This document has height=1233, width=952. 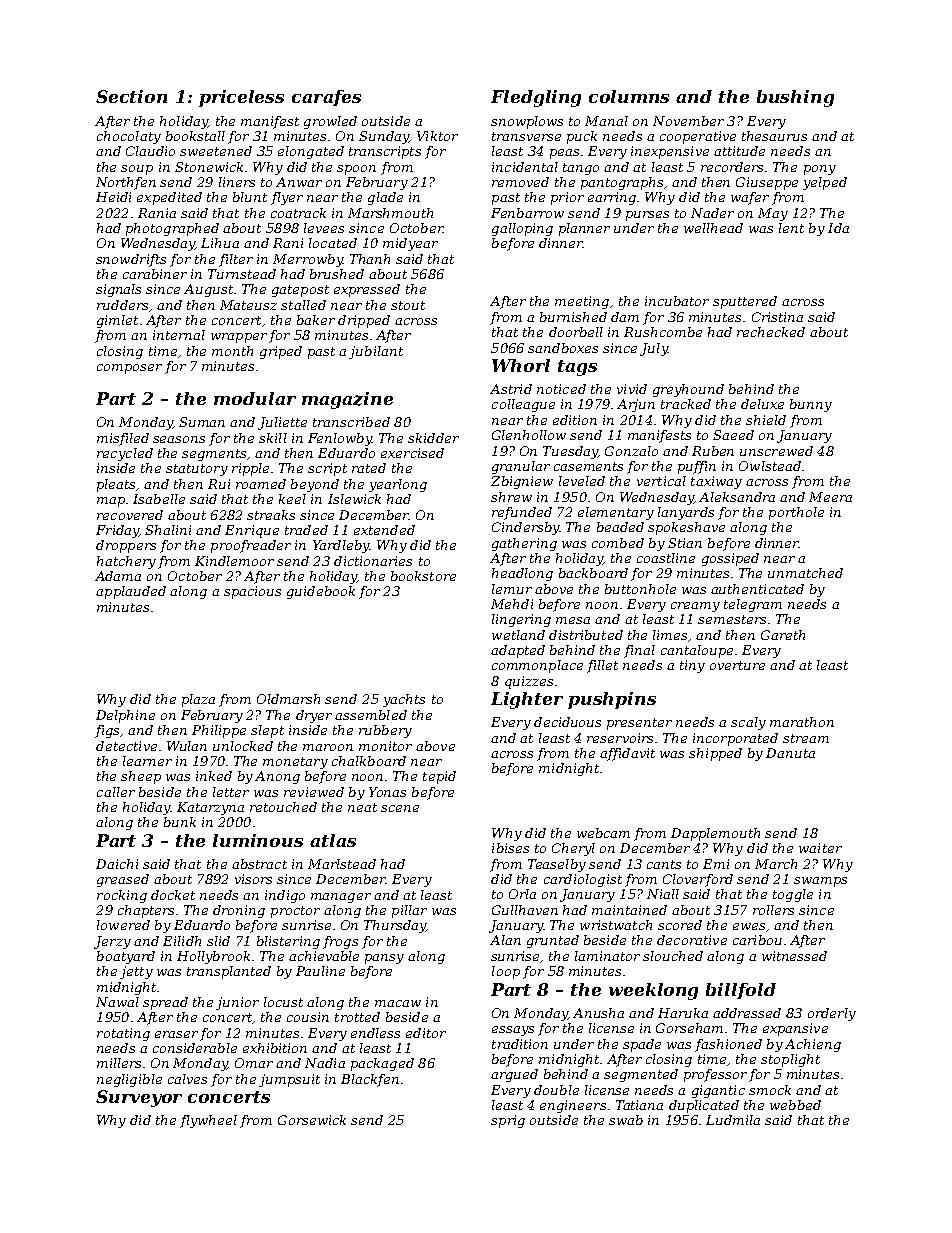 I want to click on magazine, so click(x=347, y=400).
